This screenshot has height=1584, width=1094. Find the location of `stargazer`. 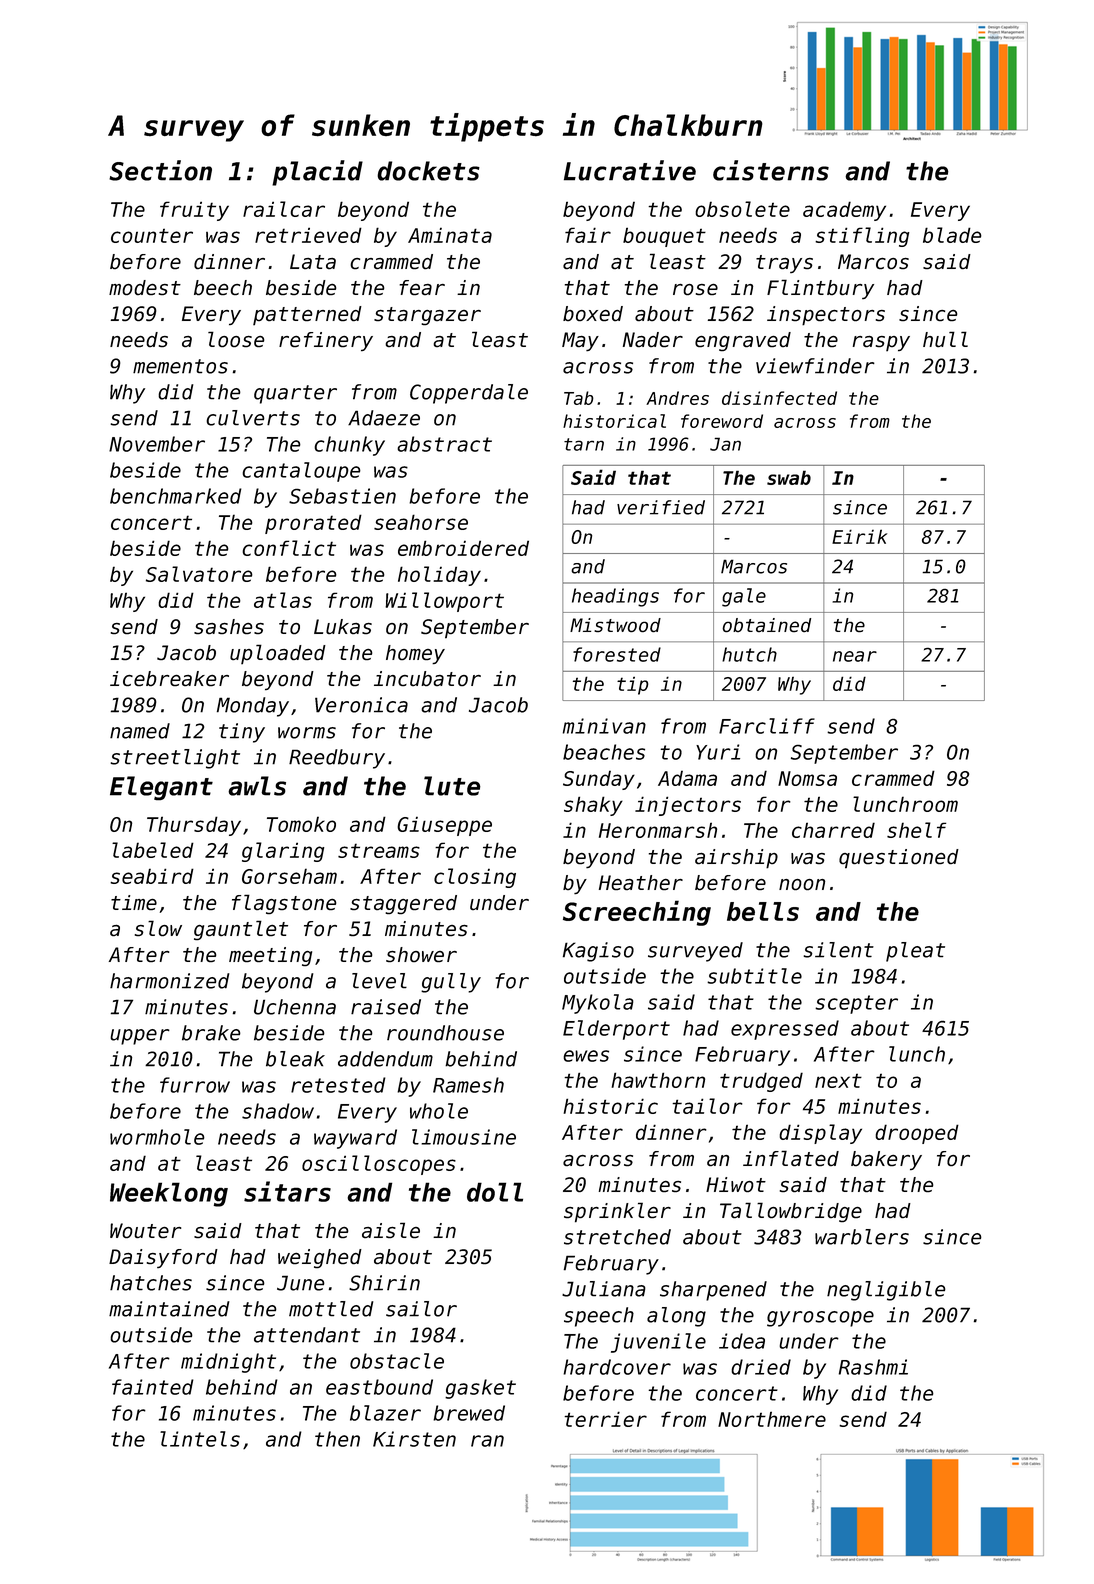

stargazer is located at coordinates (427, 316).
